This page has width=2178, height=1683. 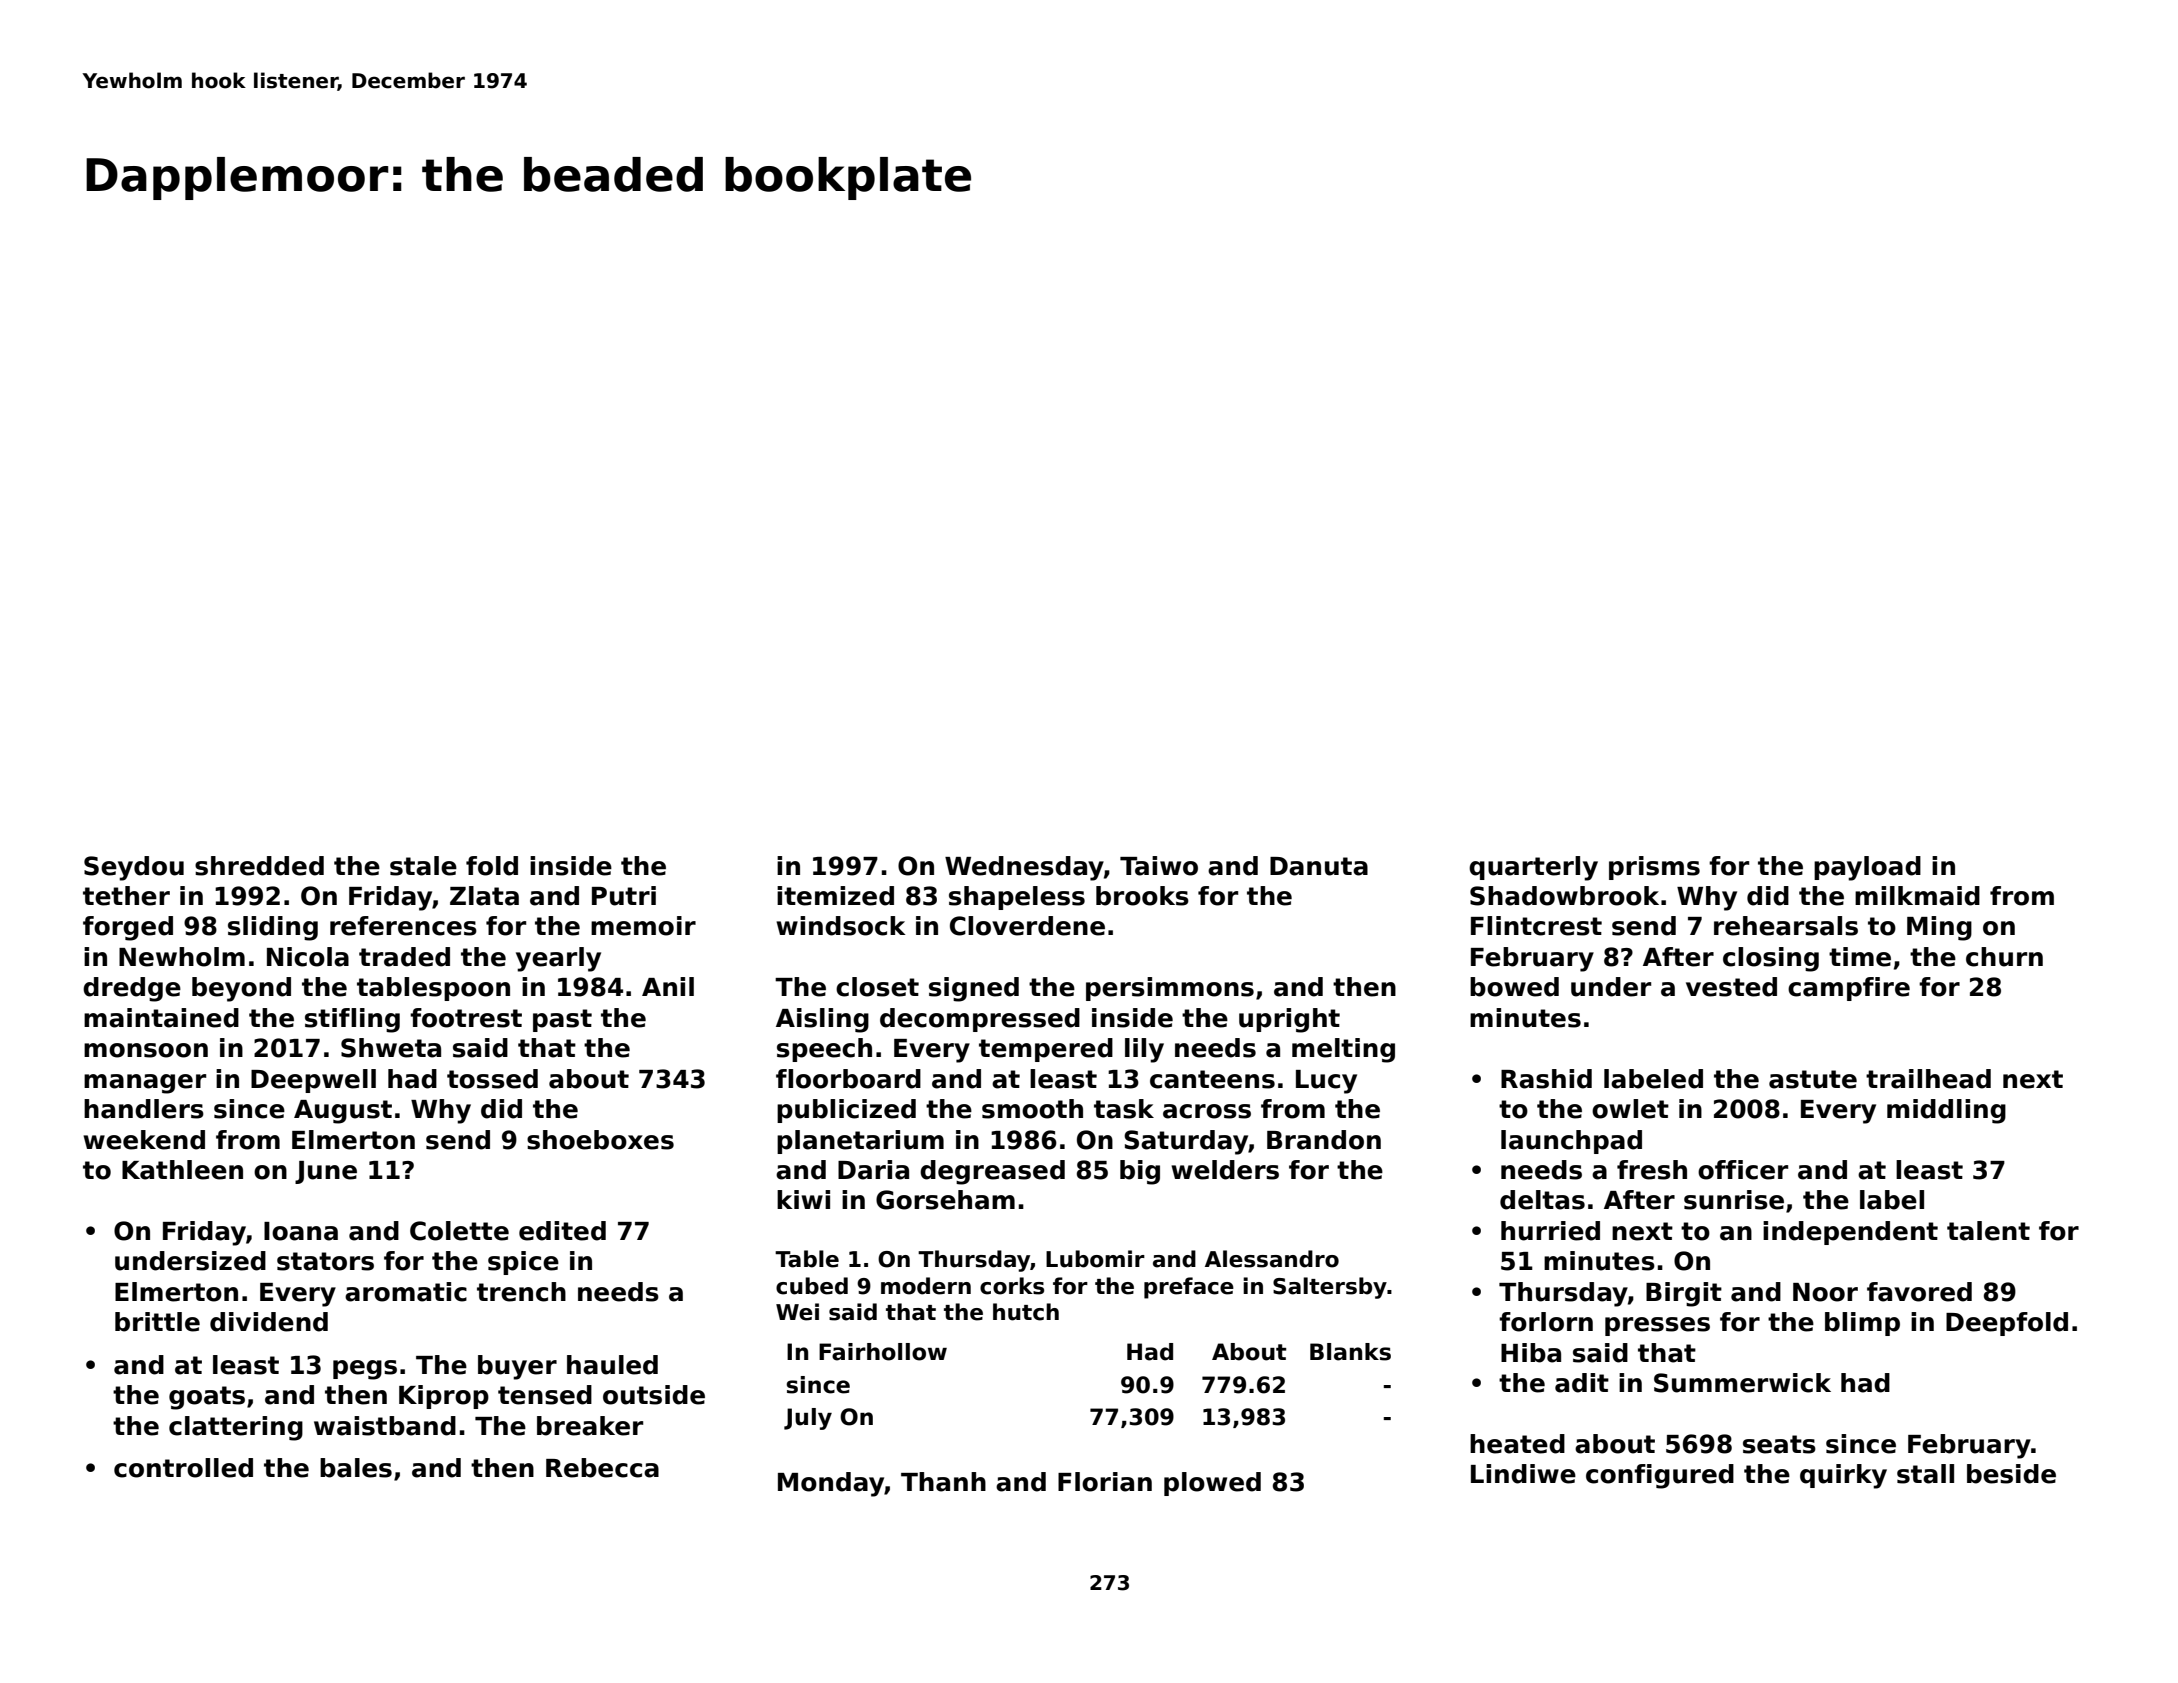 I want to click on middling, so click(x=1946, y=1111).
